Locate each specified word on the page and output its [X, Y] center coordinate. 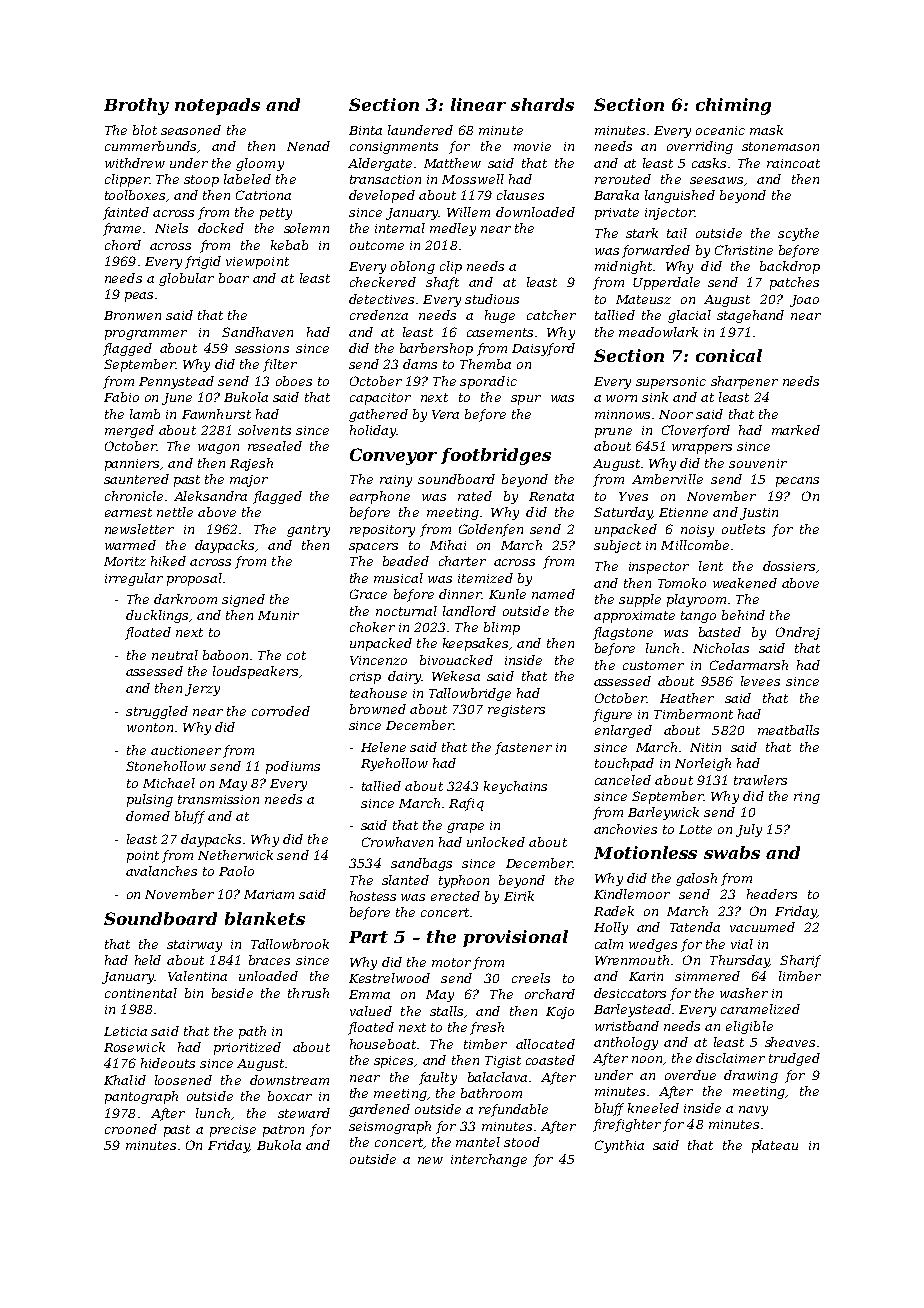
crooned [131, 1129]
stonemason [780, 146]
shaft [442, 283]
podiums [293, 767]
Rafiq [466, 804]
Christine [744, 250]
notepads [217, 106]
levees [760, 681]
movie [532, 146]
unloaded [268, 976]
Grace [368, 594]
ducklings [157, 616]
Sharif [800, 961]
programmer [146, 335]
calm [609, 944]
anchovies [625, 829]
